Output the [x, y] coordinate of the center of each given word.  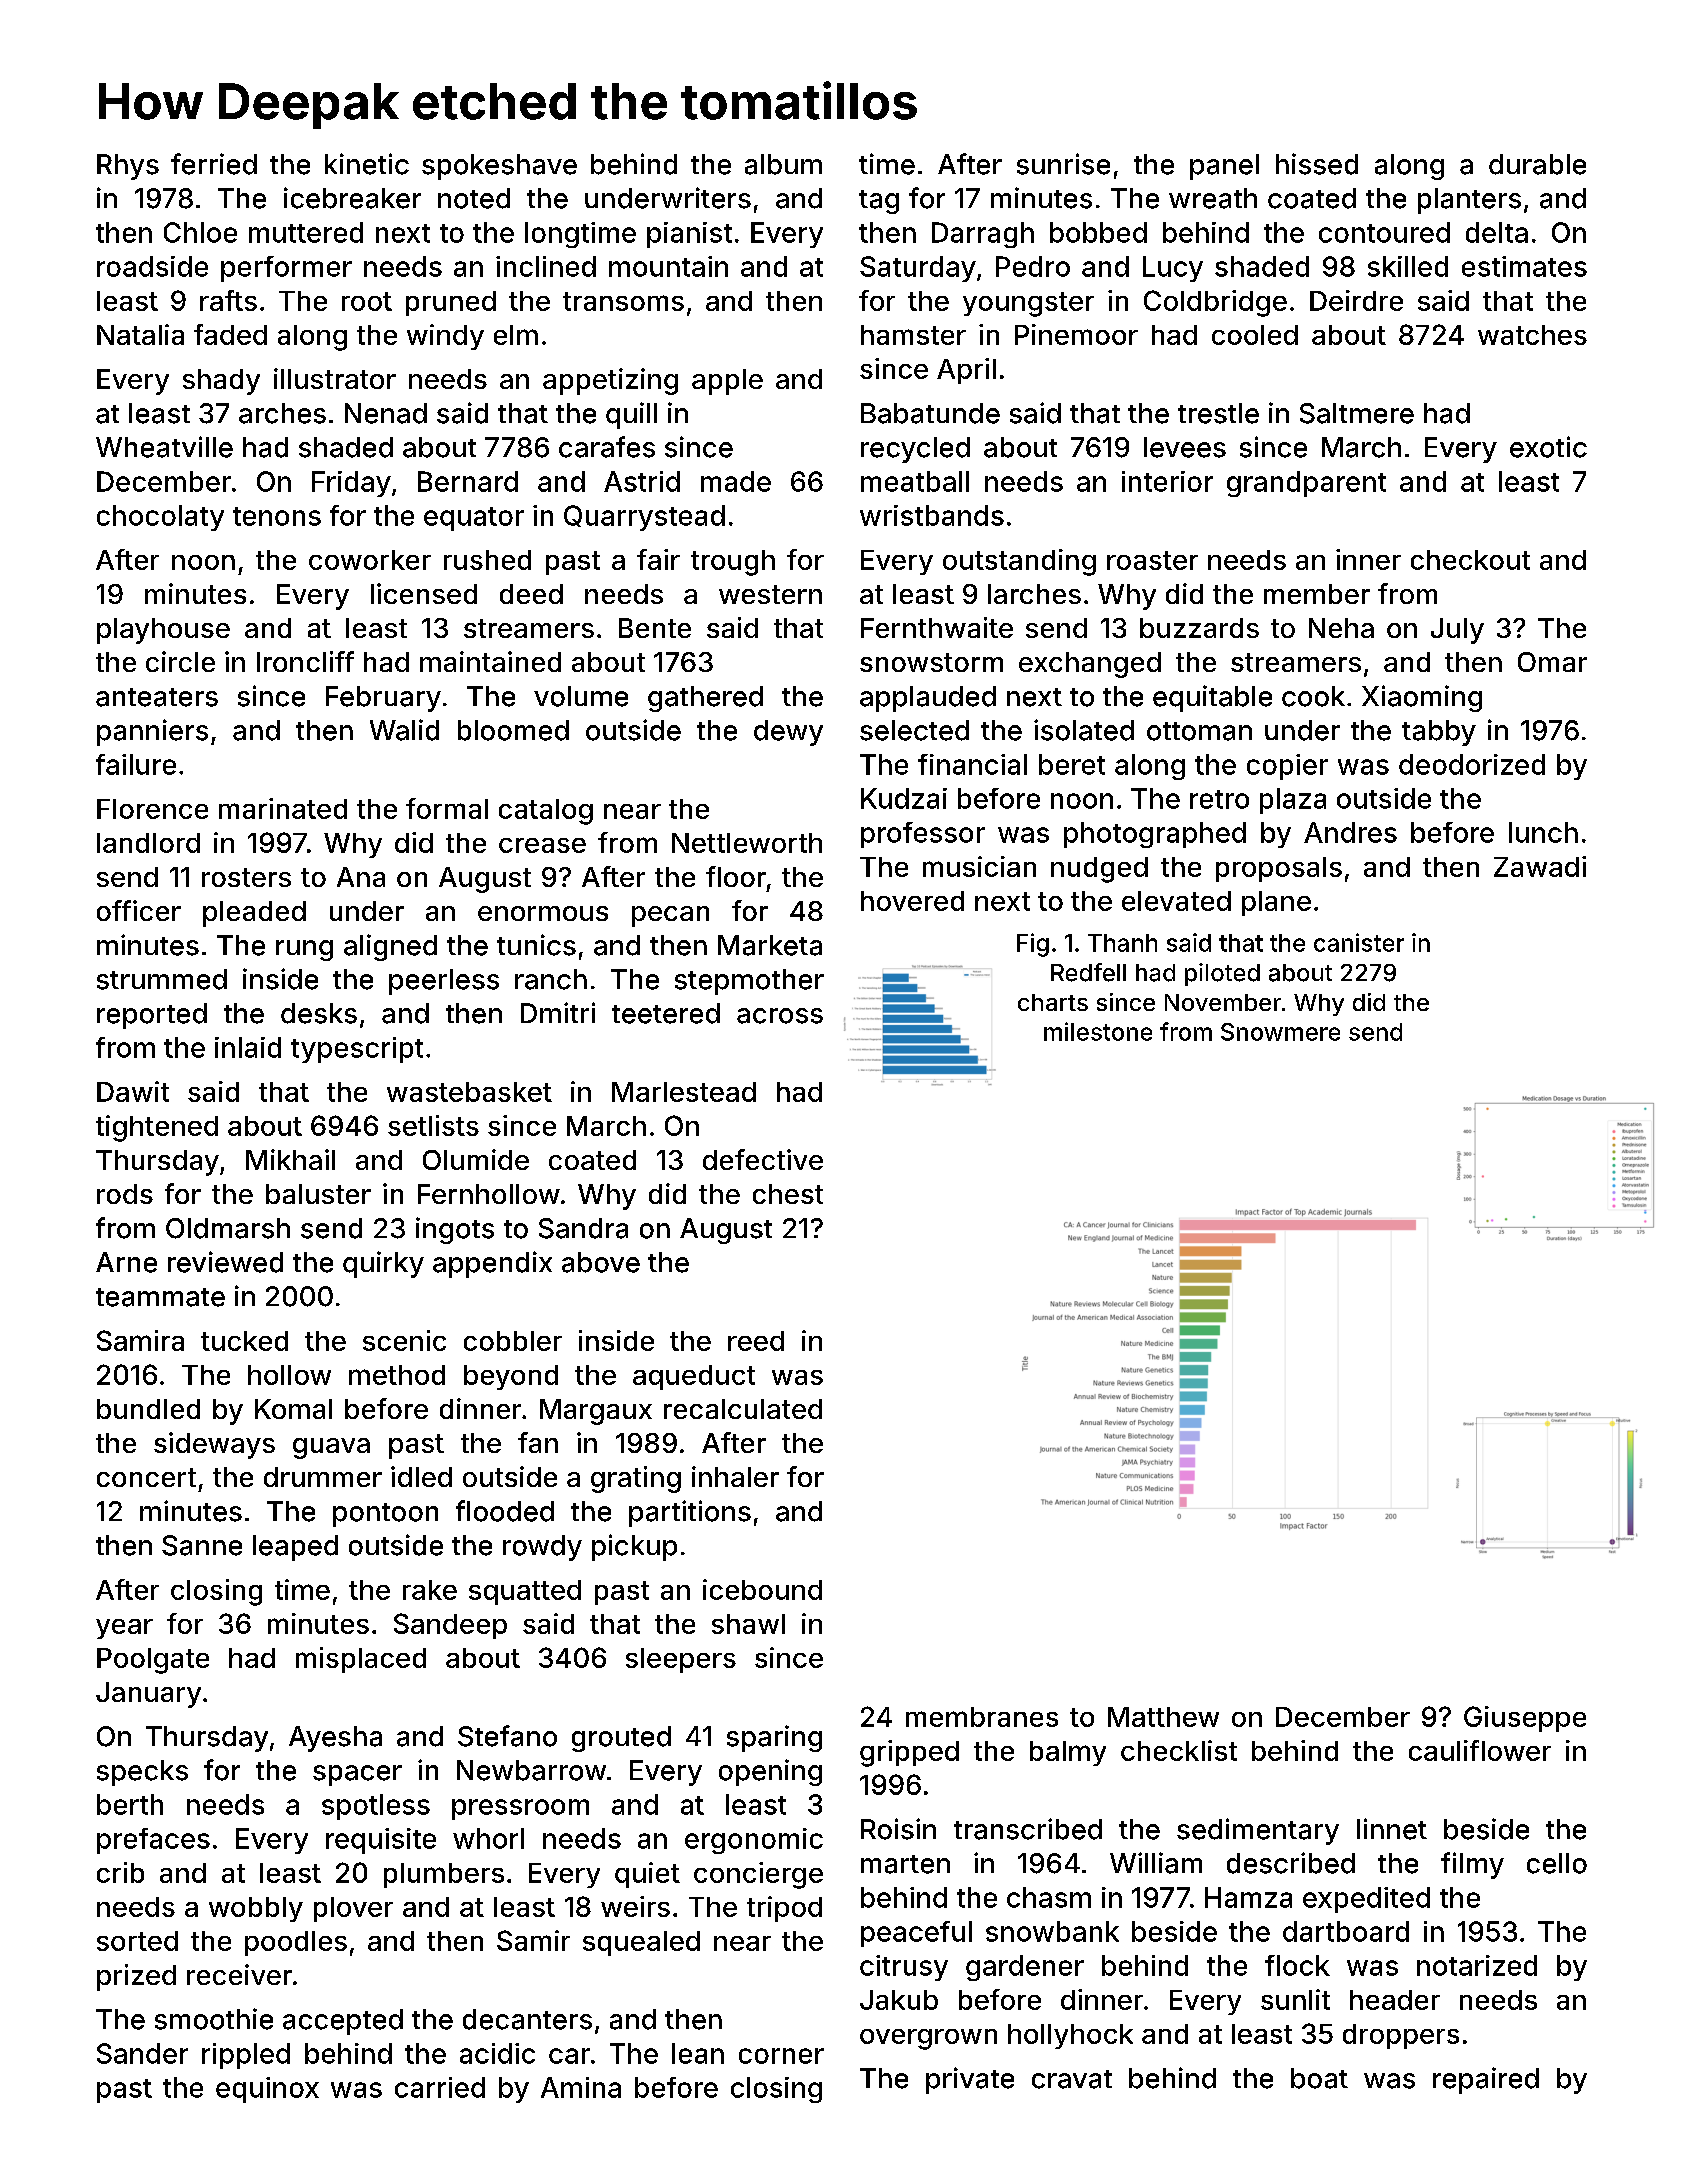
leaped [295, 1548]
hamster [913, 335]
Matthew [1163, 1717]
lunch [1543, 832]
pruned [451, 303]
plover [353, 1909]
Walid [404, 730]
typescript [357, 1050]
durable [1537, 164]
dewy [788, 733]
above [601, 1262]
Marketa [770, 945]
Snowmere [1280, 1032]
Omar [1552, 662]
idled [421, 1476]
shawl [748, 1624]
